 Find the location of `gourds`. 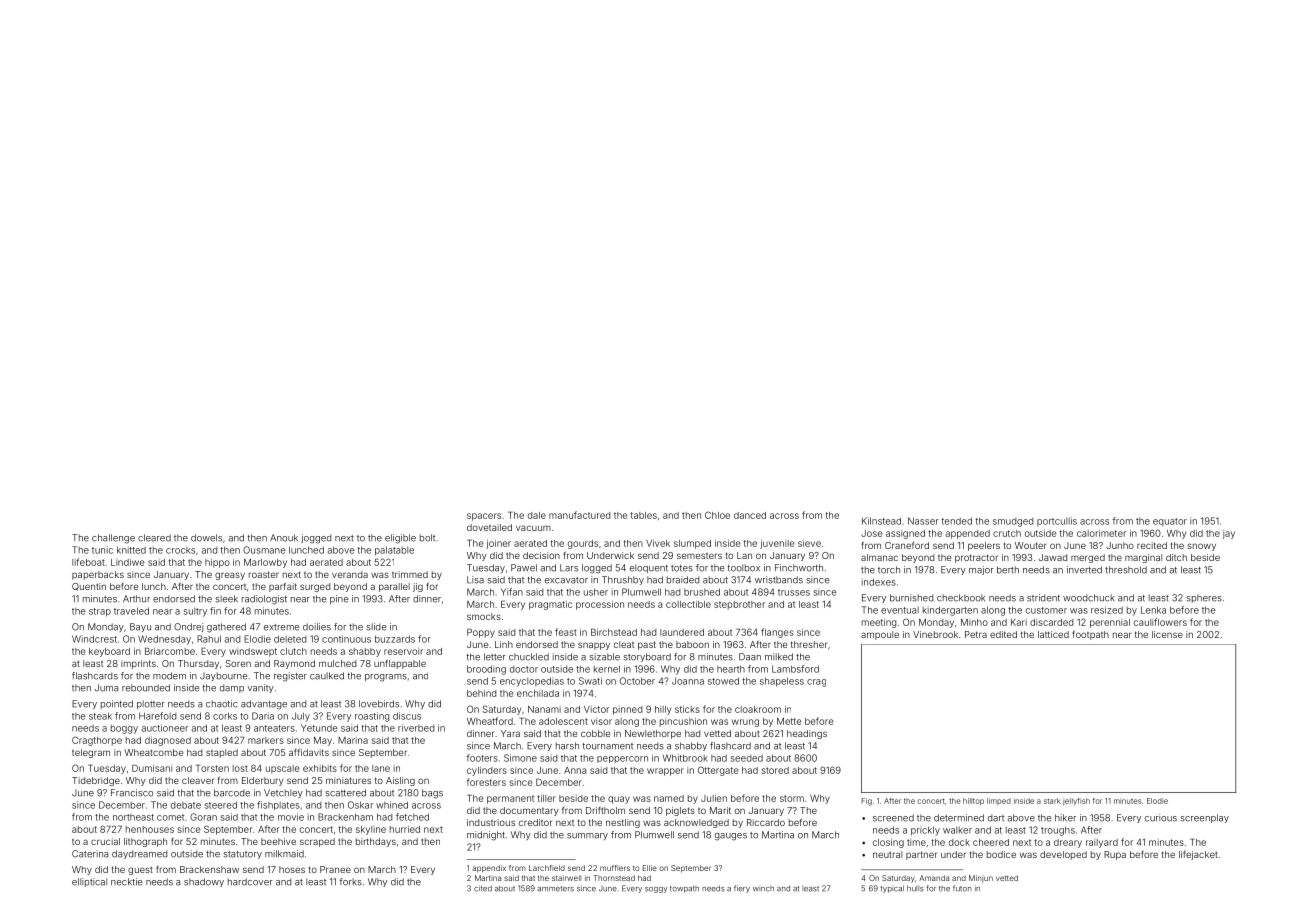

gourds is located at coordinates (583, 544).
